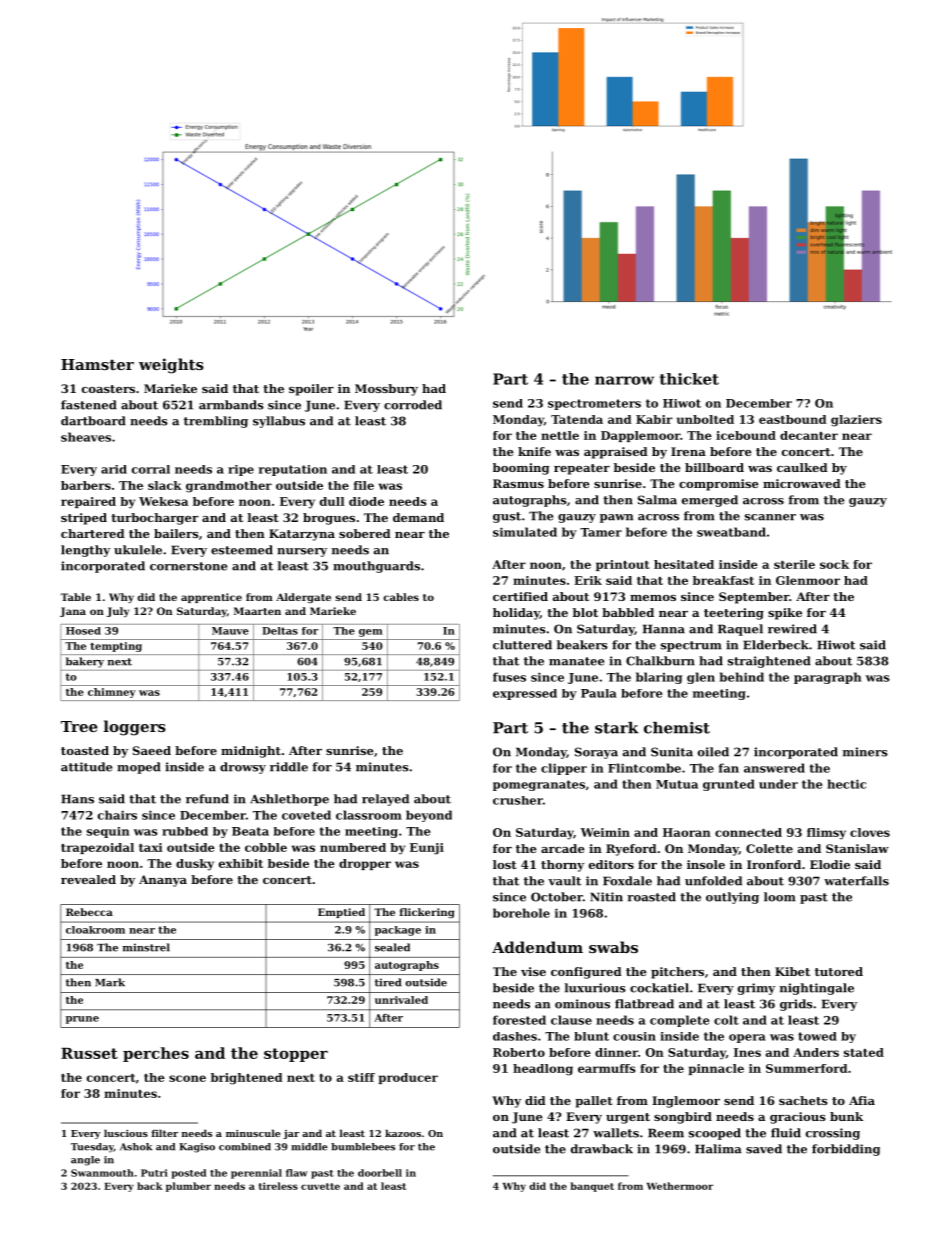  I want to click on thicket, so click(689, 379).
